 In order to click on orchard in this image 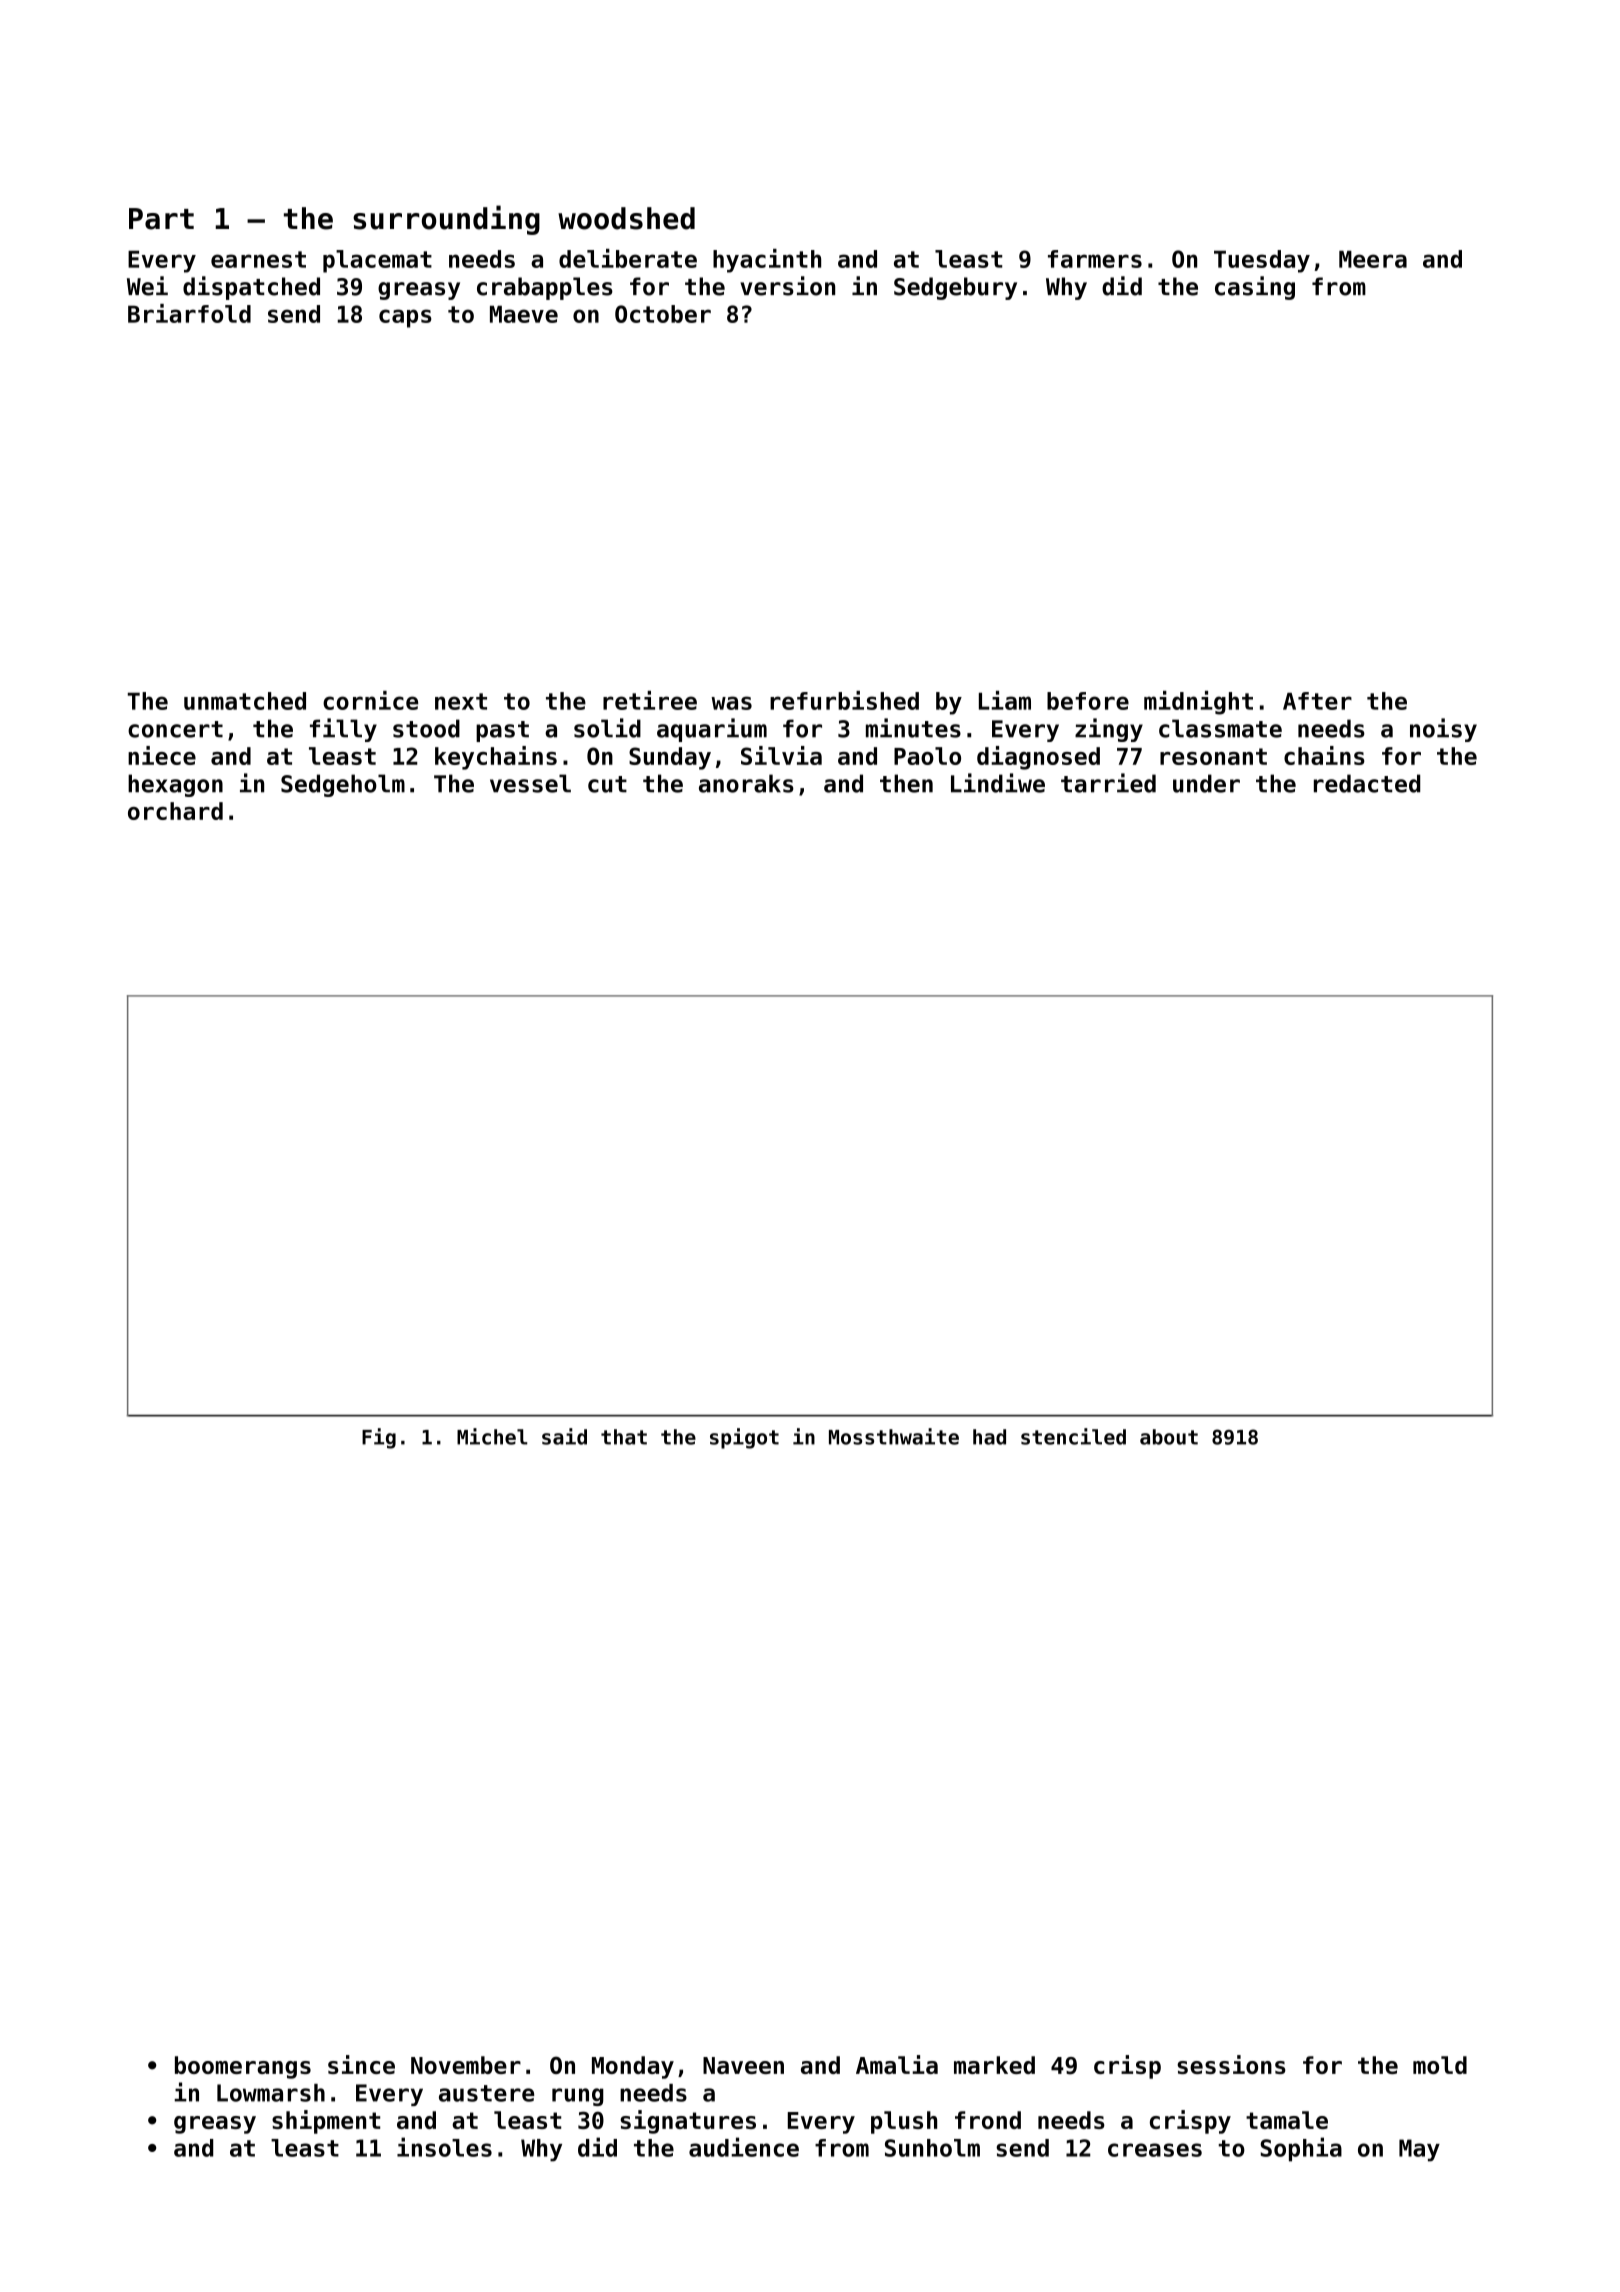, I will do `click(175, 811)`.
